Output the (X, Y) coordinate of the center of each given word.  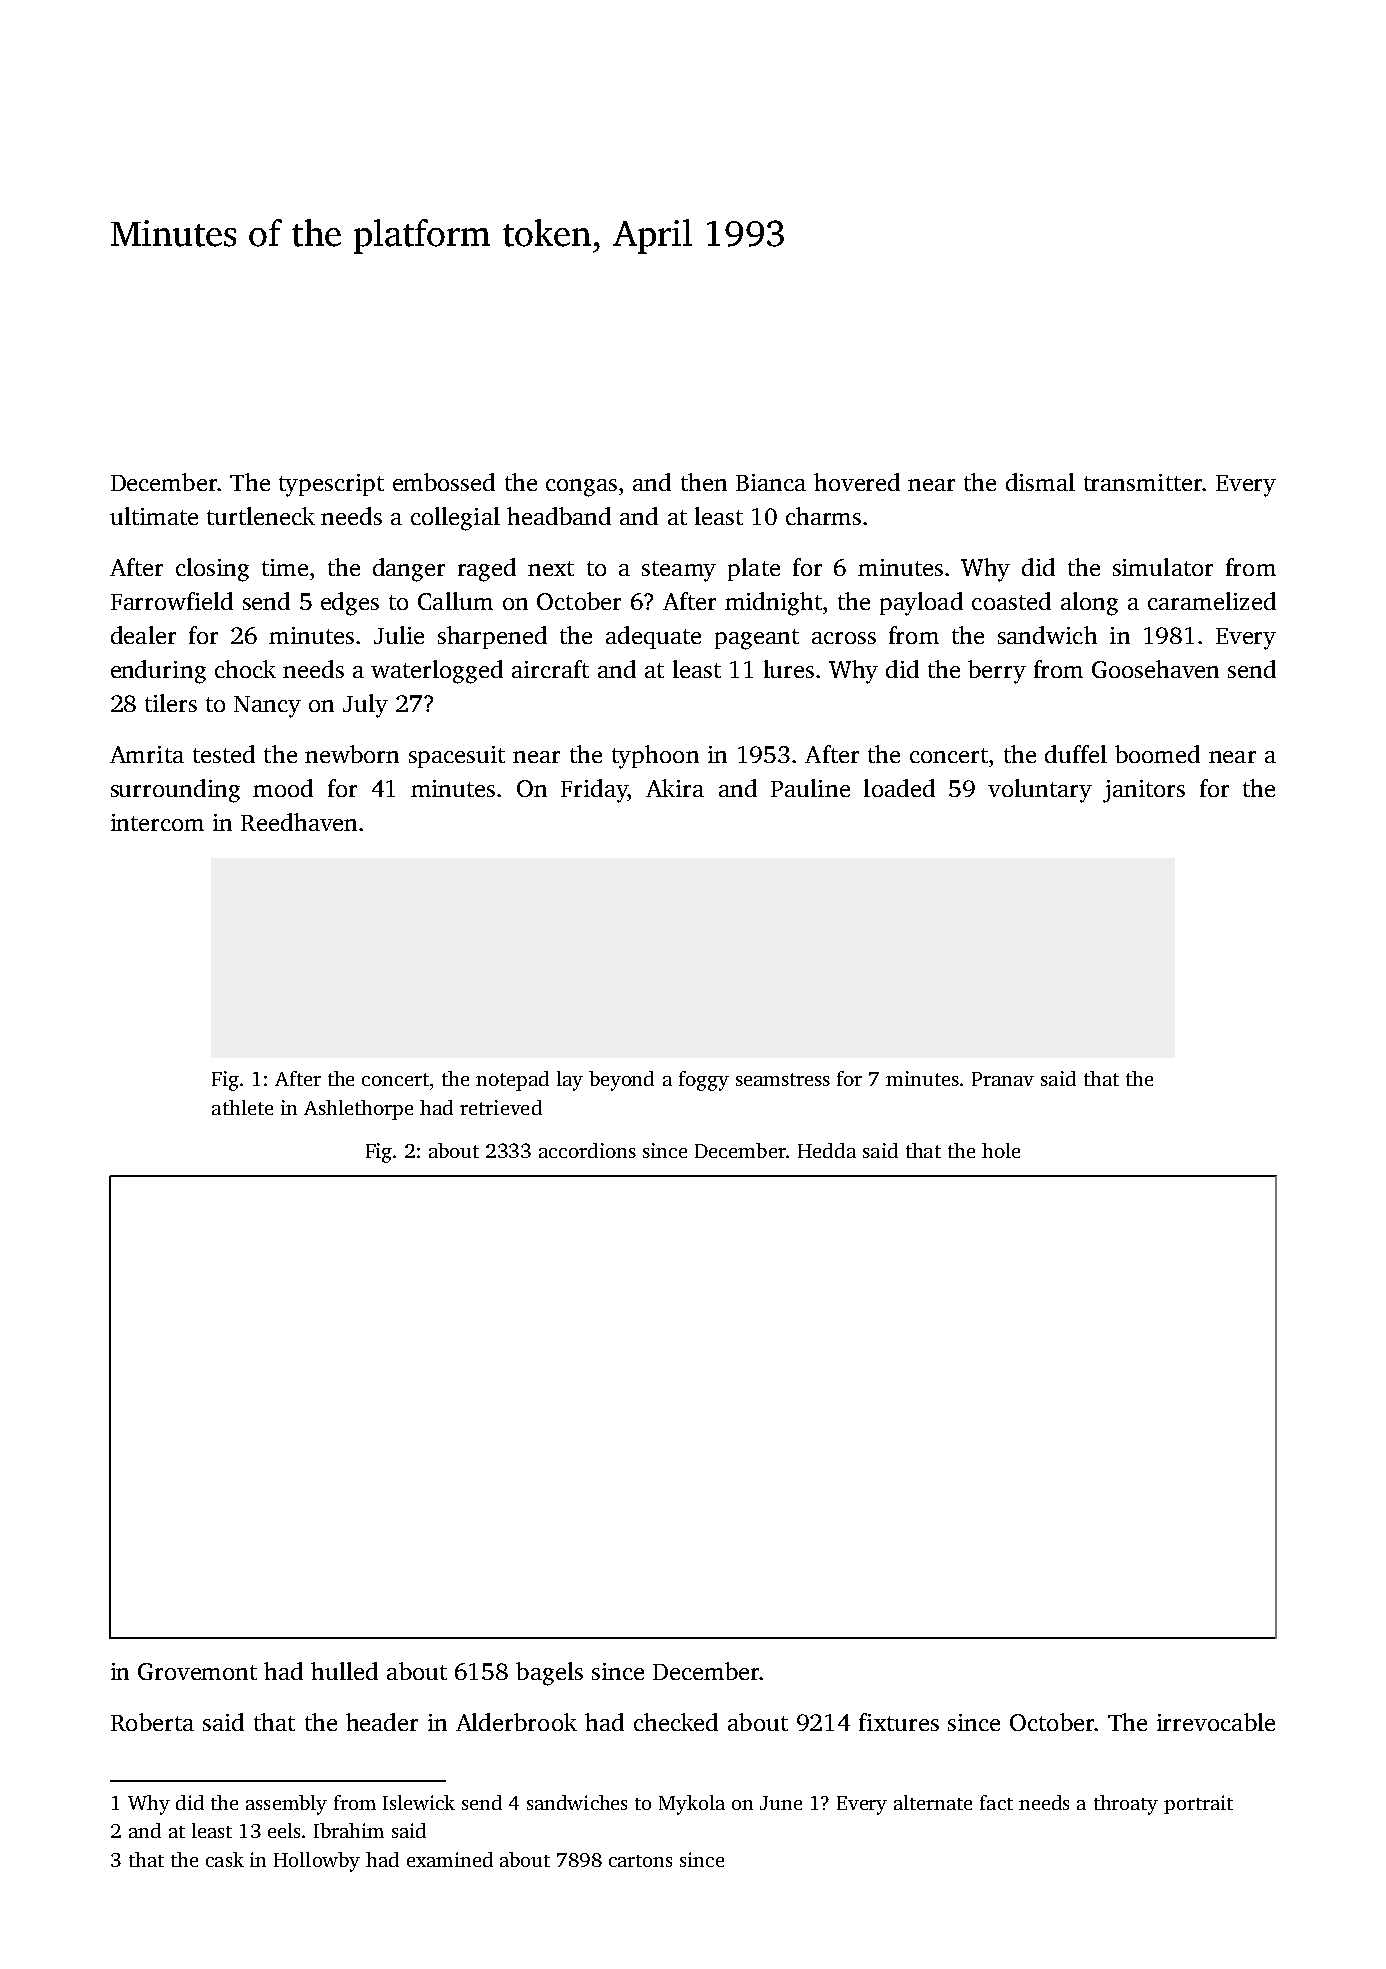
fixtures (899, 1722)
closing (212, 570)
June (781, 1803)
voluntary (1040, 791)
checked (676, 1722)
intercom (157, 822)
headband (559, 516)
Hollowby (317, 1862)
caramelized (1212, 601)
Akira (675, 788)
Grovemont (197, 1671)
